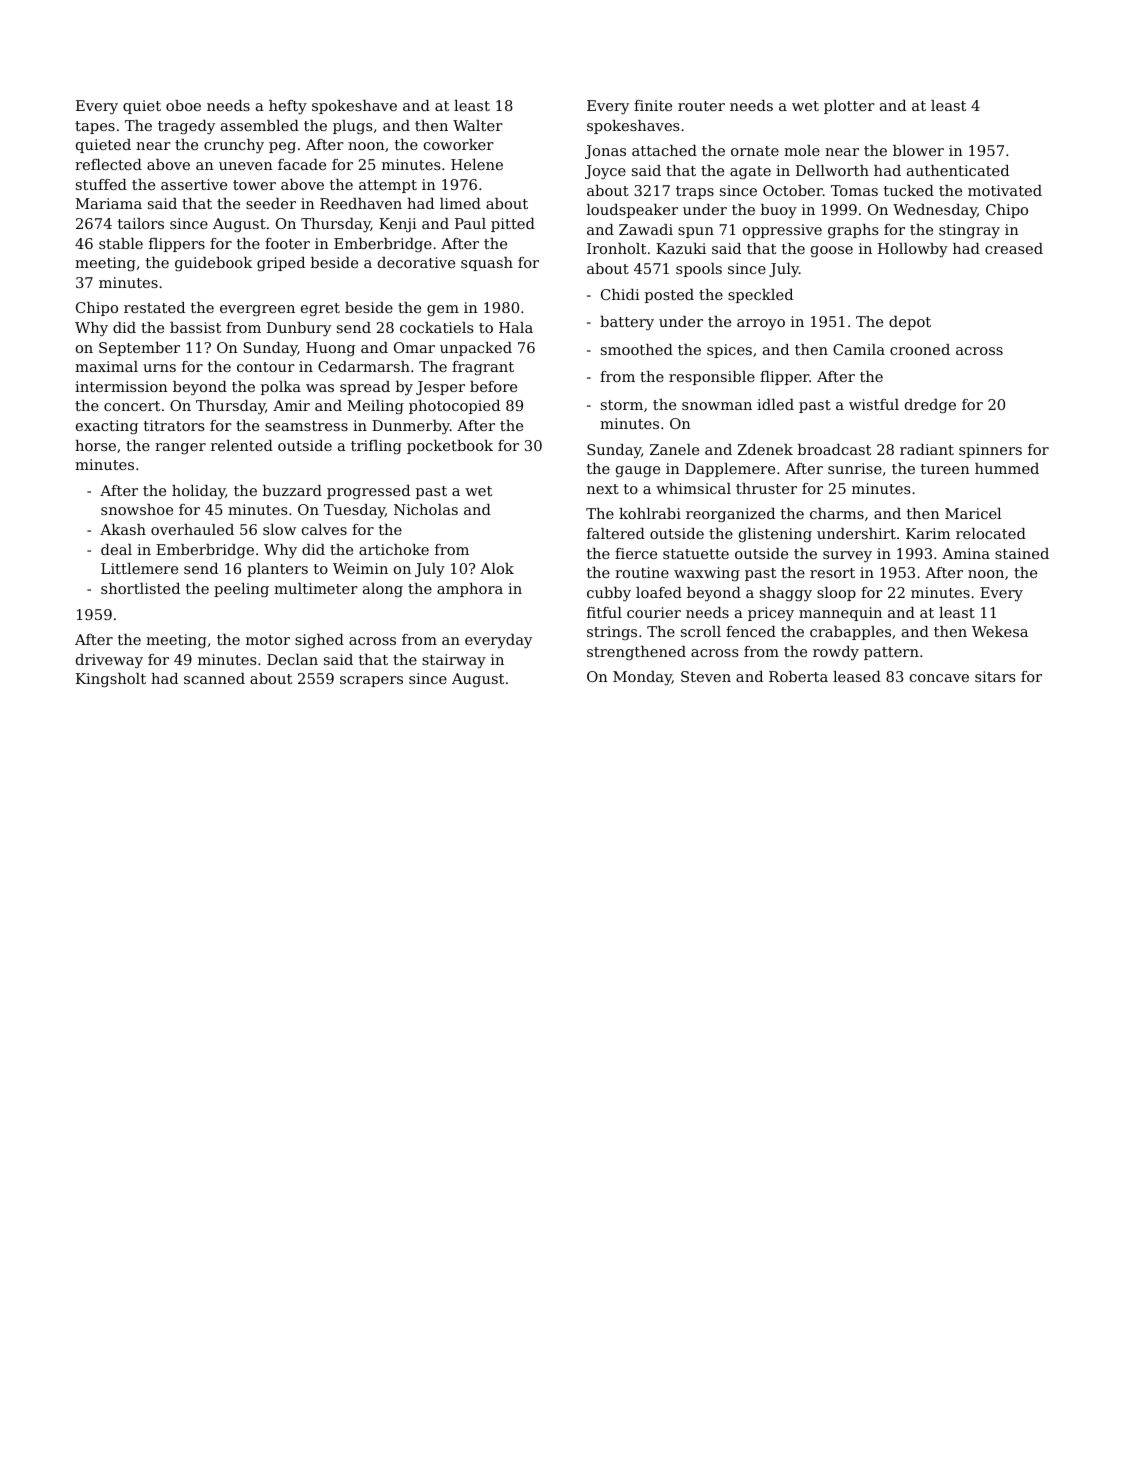 This screenshot has width=1129, height=1461. I want to click on Maricel, so click(973, 513).
